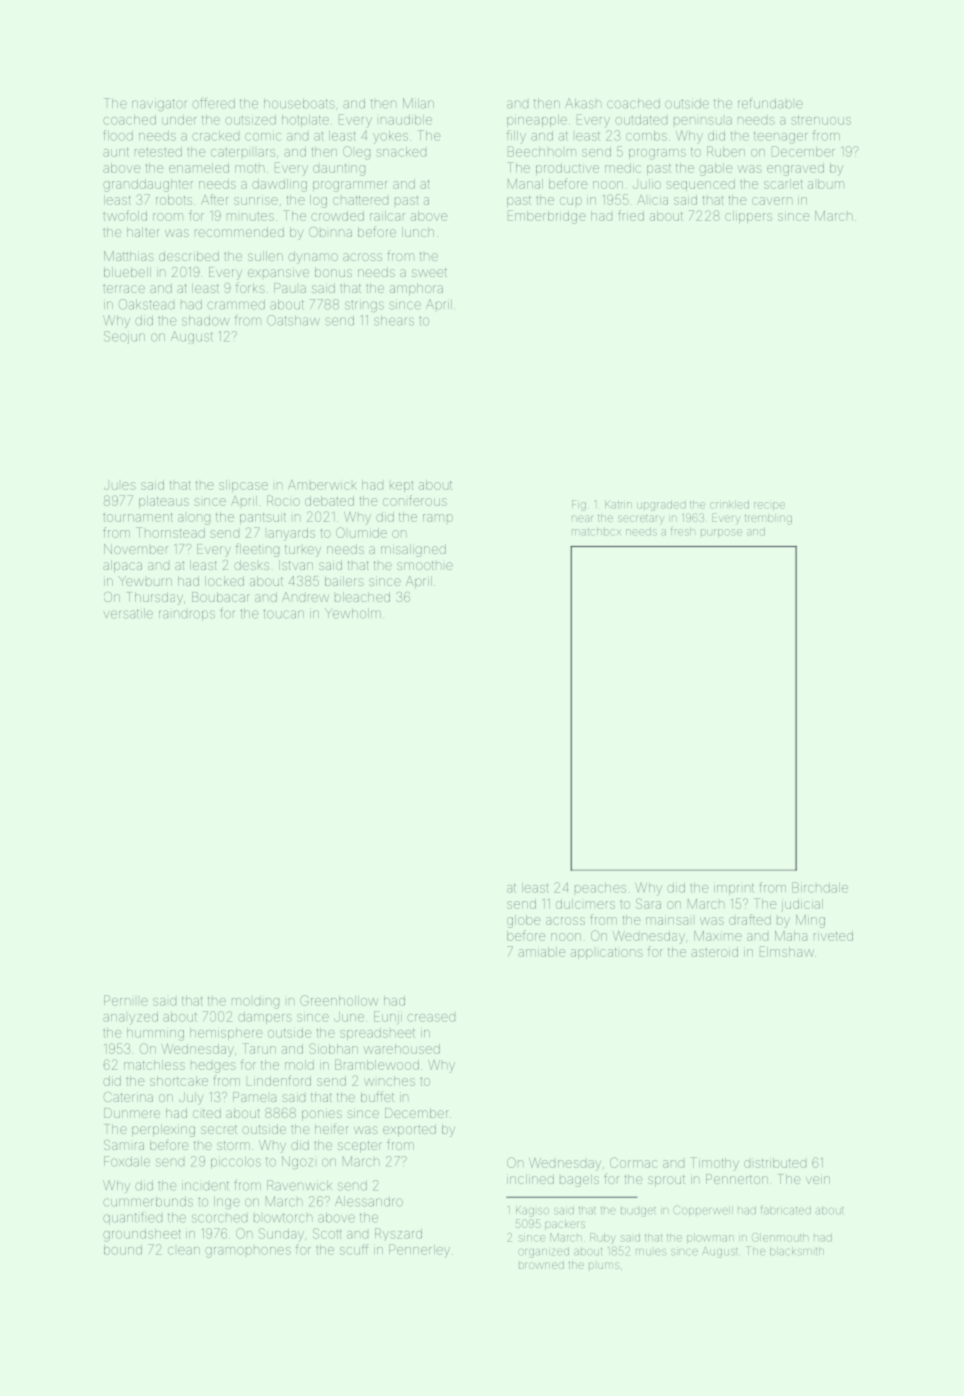 This screenshot has width=964, height=1396. Describe the element at coordinates (394, 320) in the screenshot. I see `shears` at that location.
